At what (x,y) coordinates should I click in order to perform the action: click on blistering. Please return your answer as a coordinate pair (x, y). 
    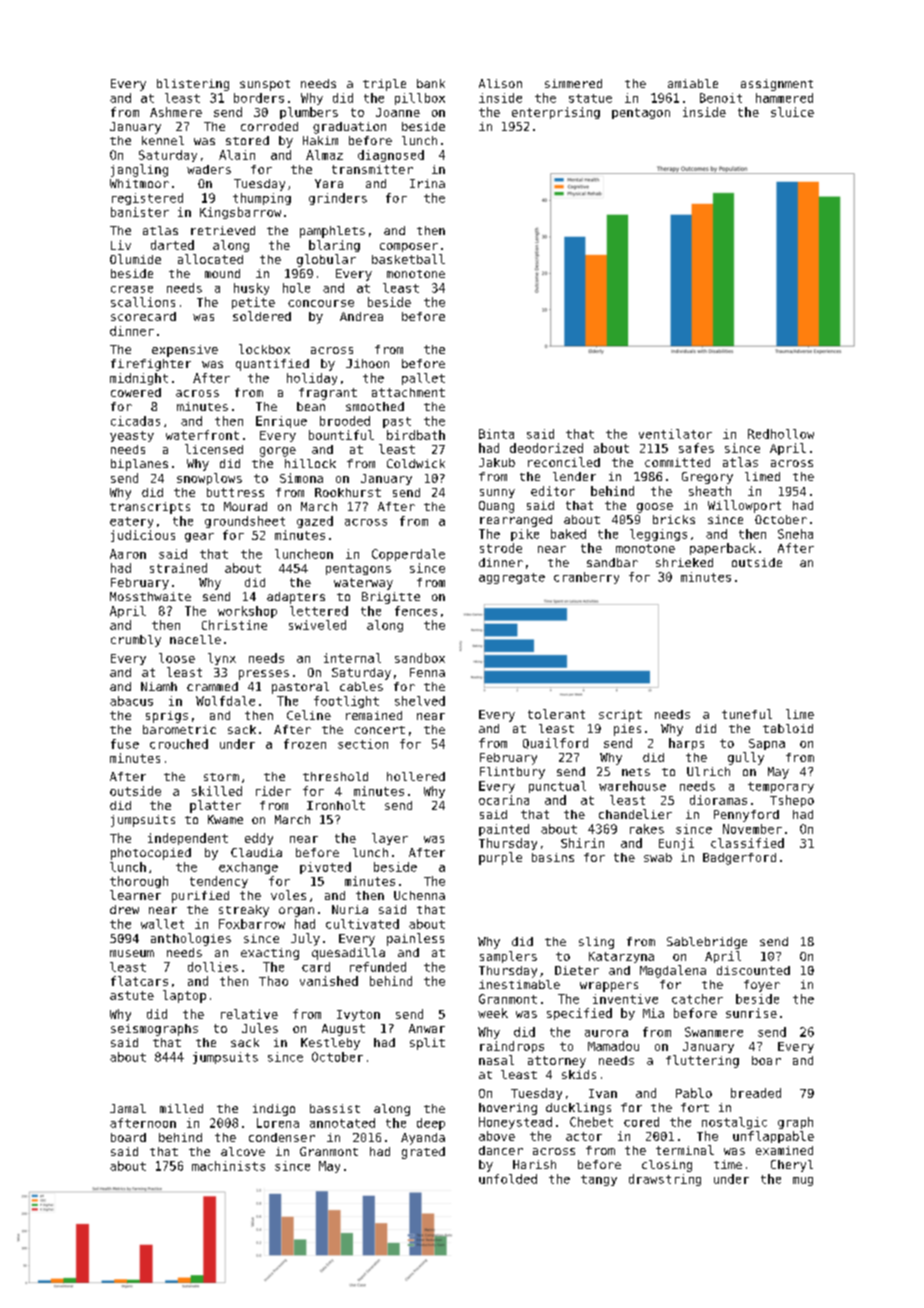
    Looking at the image, I should click on (193, 85).
